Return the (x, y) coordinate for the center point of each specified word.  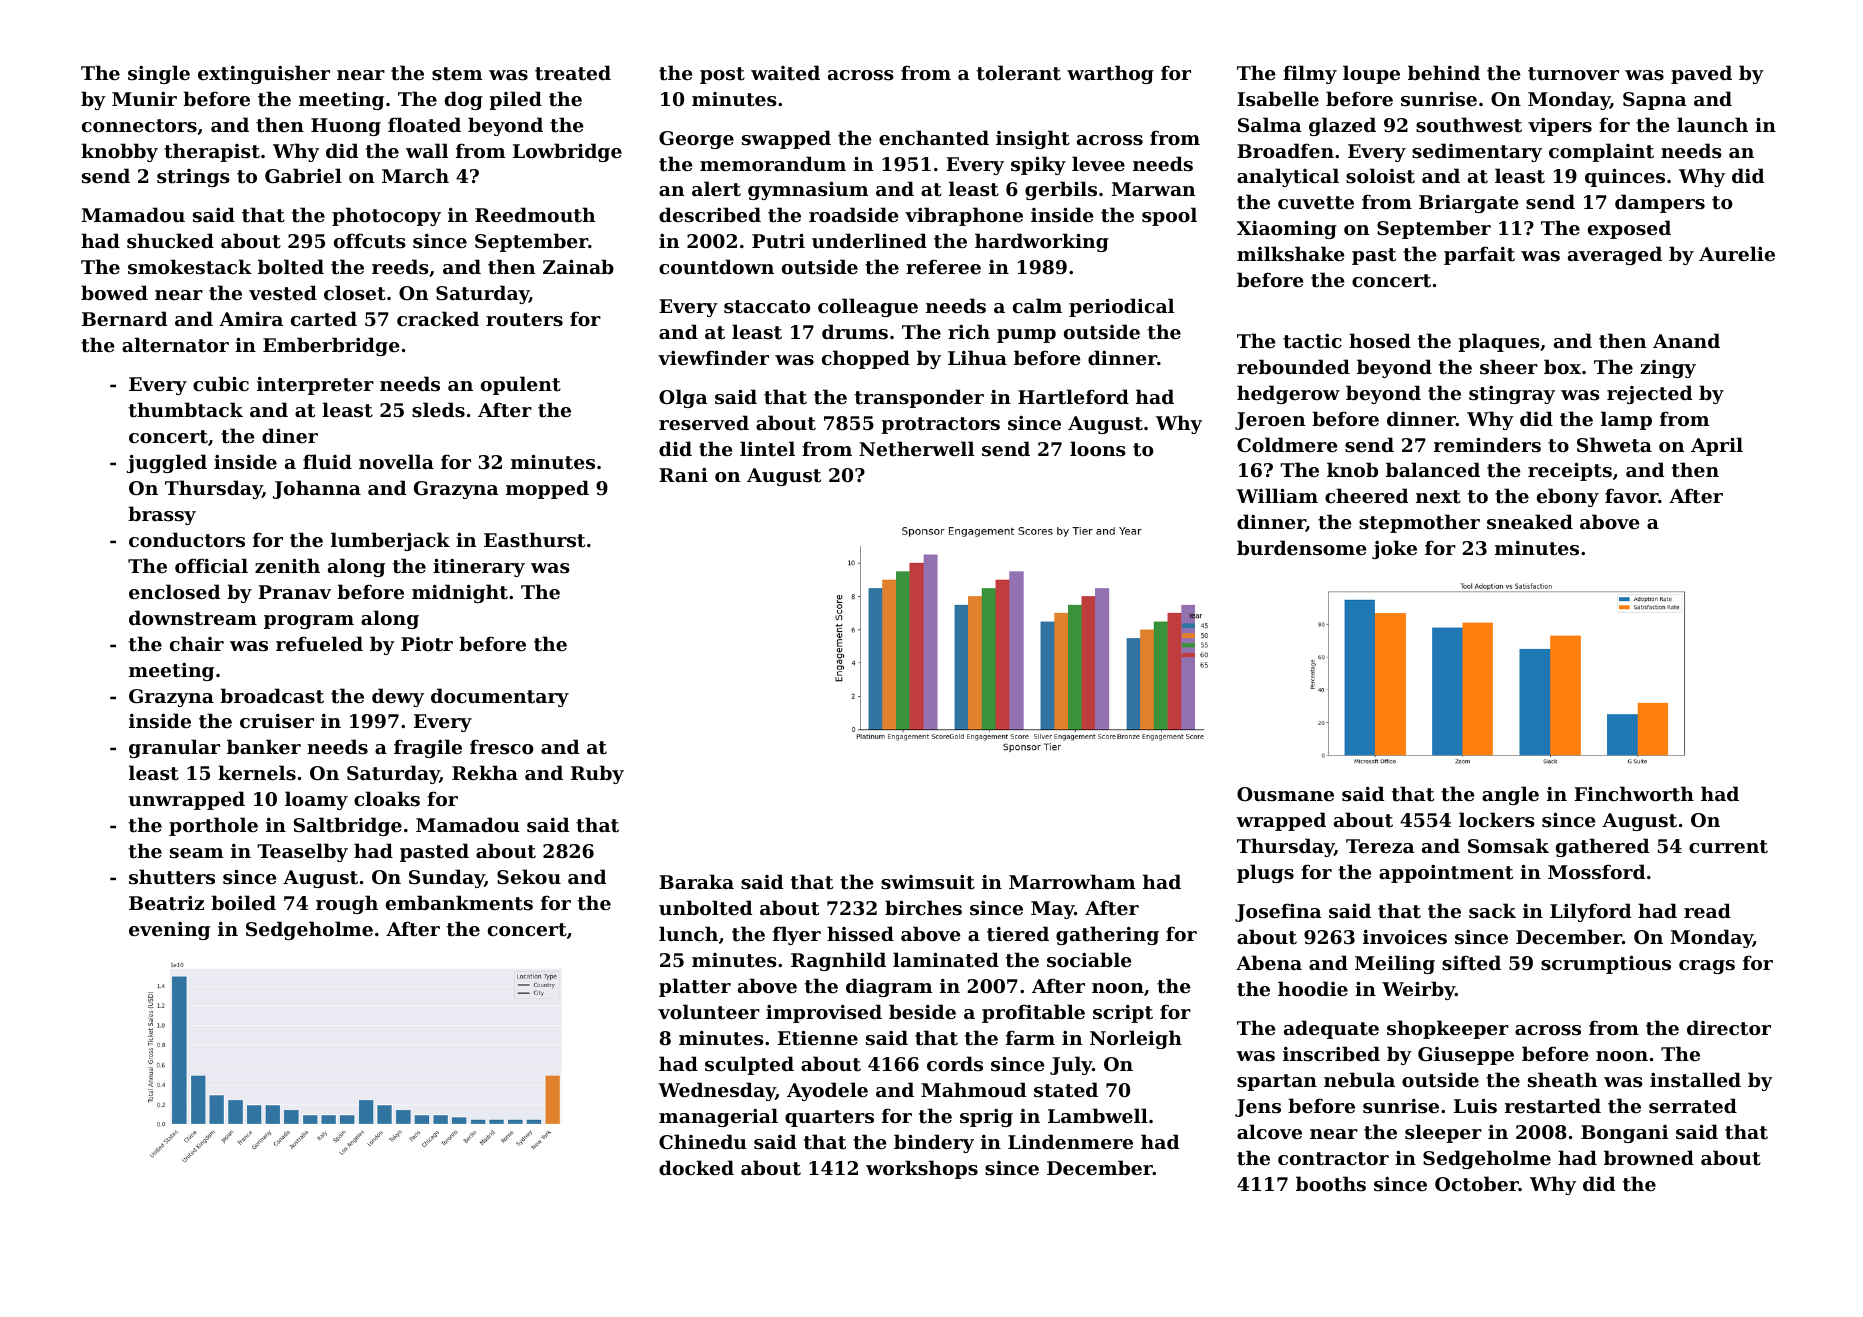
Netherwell (916, 449)
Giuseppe (1466, 1056)
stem (457, 74)
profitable (1033, 1013)
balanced (1433, 469)
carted (324, 319)
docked (696, 1167)
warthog (1110, 74)
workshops (922, 1169)
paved (1701, 74)
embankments (459, 903)
